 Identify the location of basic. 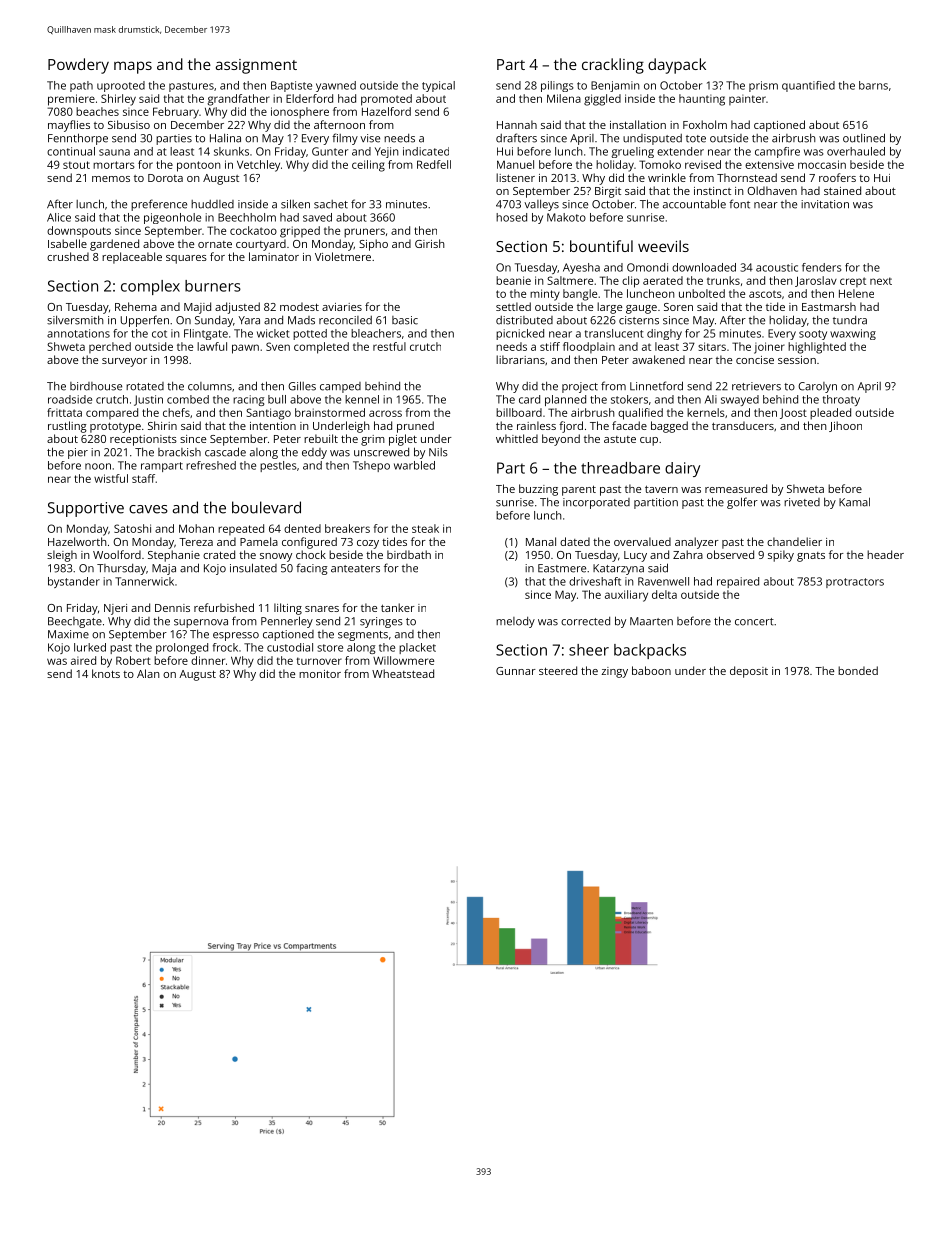
(405, 320).
